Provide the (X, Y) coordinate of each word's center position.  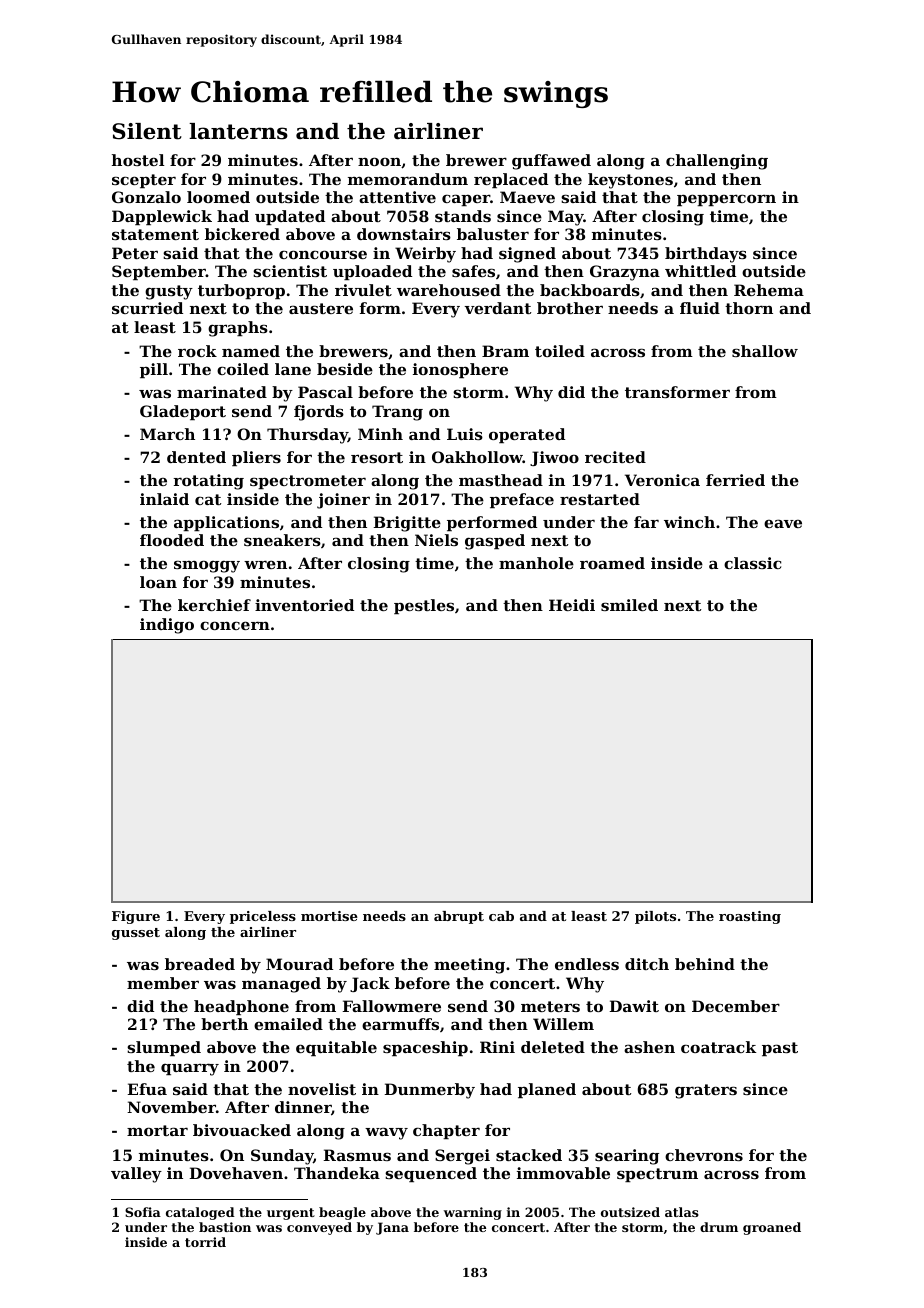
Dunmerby (430, 1091)
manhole (536, 563)
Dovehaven (236, 1173)
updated (290, 217)
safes (473, 271)
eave (783, 523)
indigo (167, 626)
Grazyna (625, 273)
